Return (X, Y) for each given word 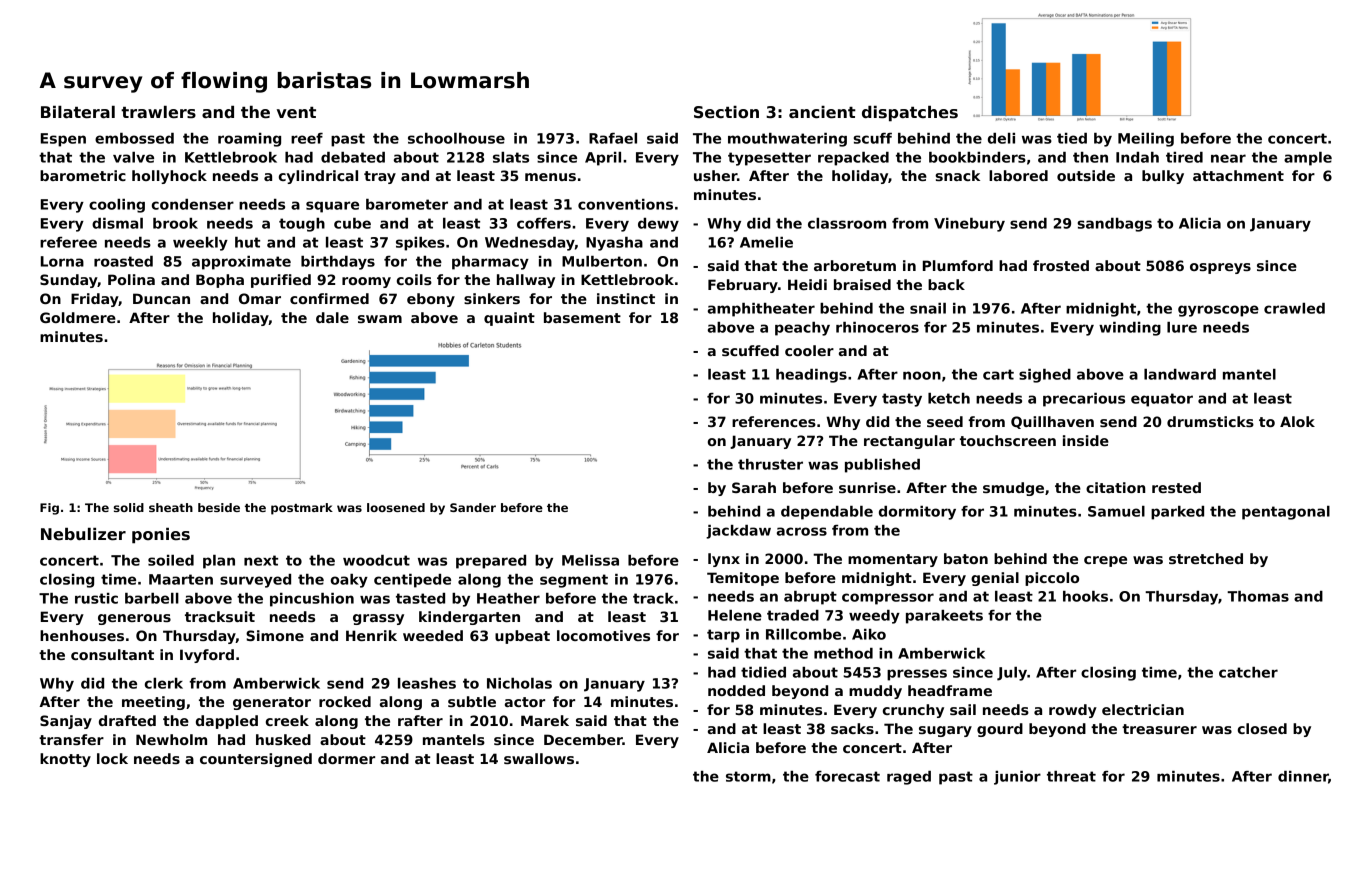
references (774, 421)
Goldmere (78, 317)
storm (748, 776)
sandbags (1115, 225)
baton (966, 558)
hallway (526, 281)
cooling (117, 206)
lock (112, 758)
